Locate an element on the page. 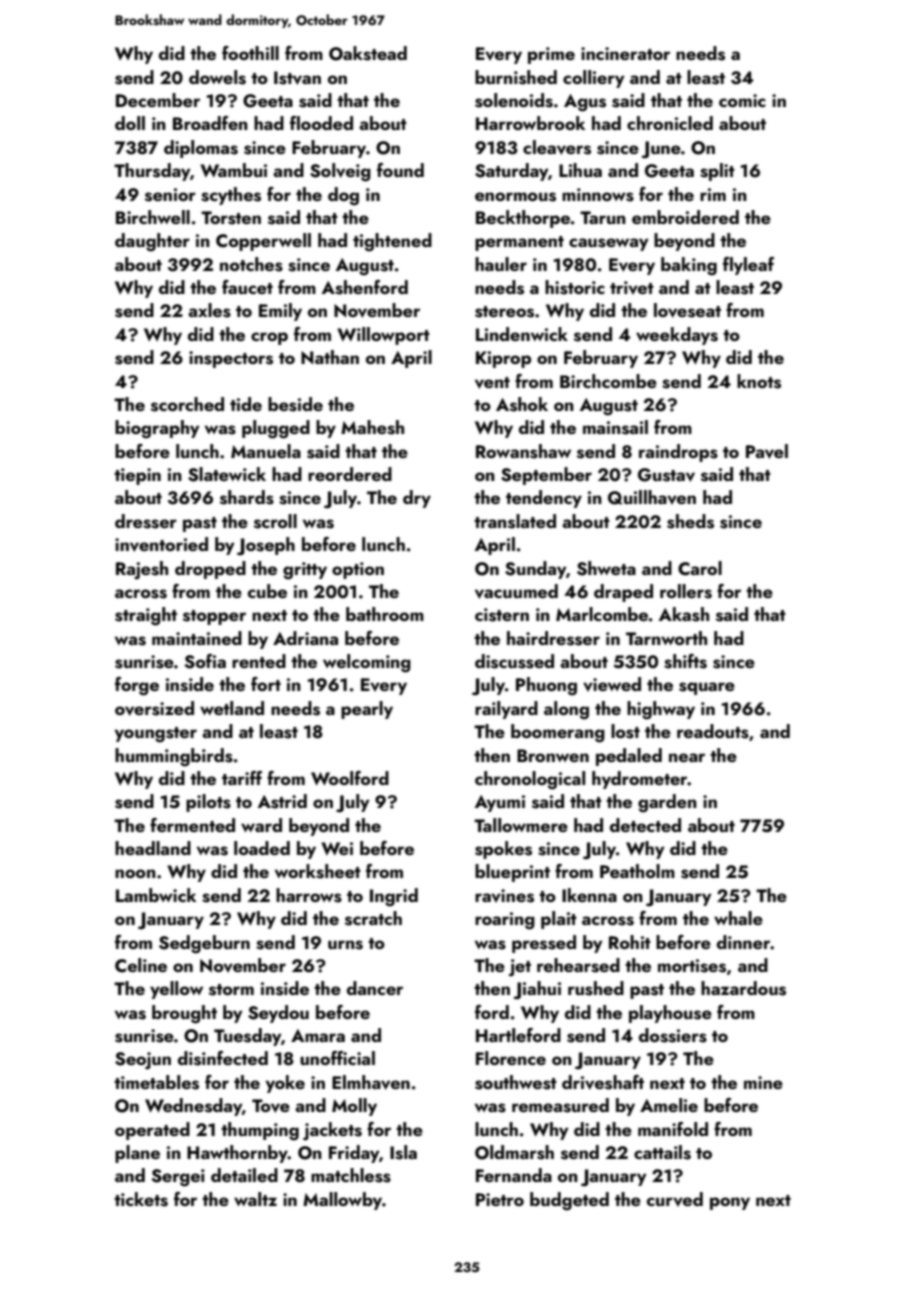 The width and height of the page is (908, 1316). December is located at coordinates (158, 100).
